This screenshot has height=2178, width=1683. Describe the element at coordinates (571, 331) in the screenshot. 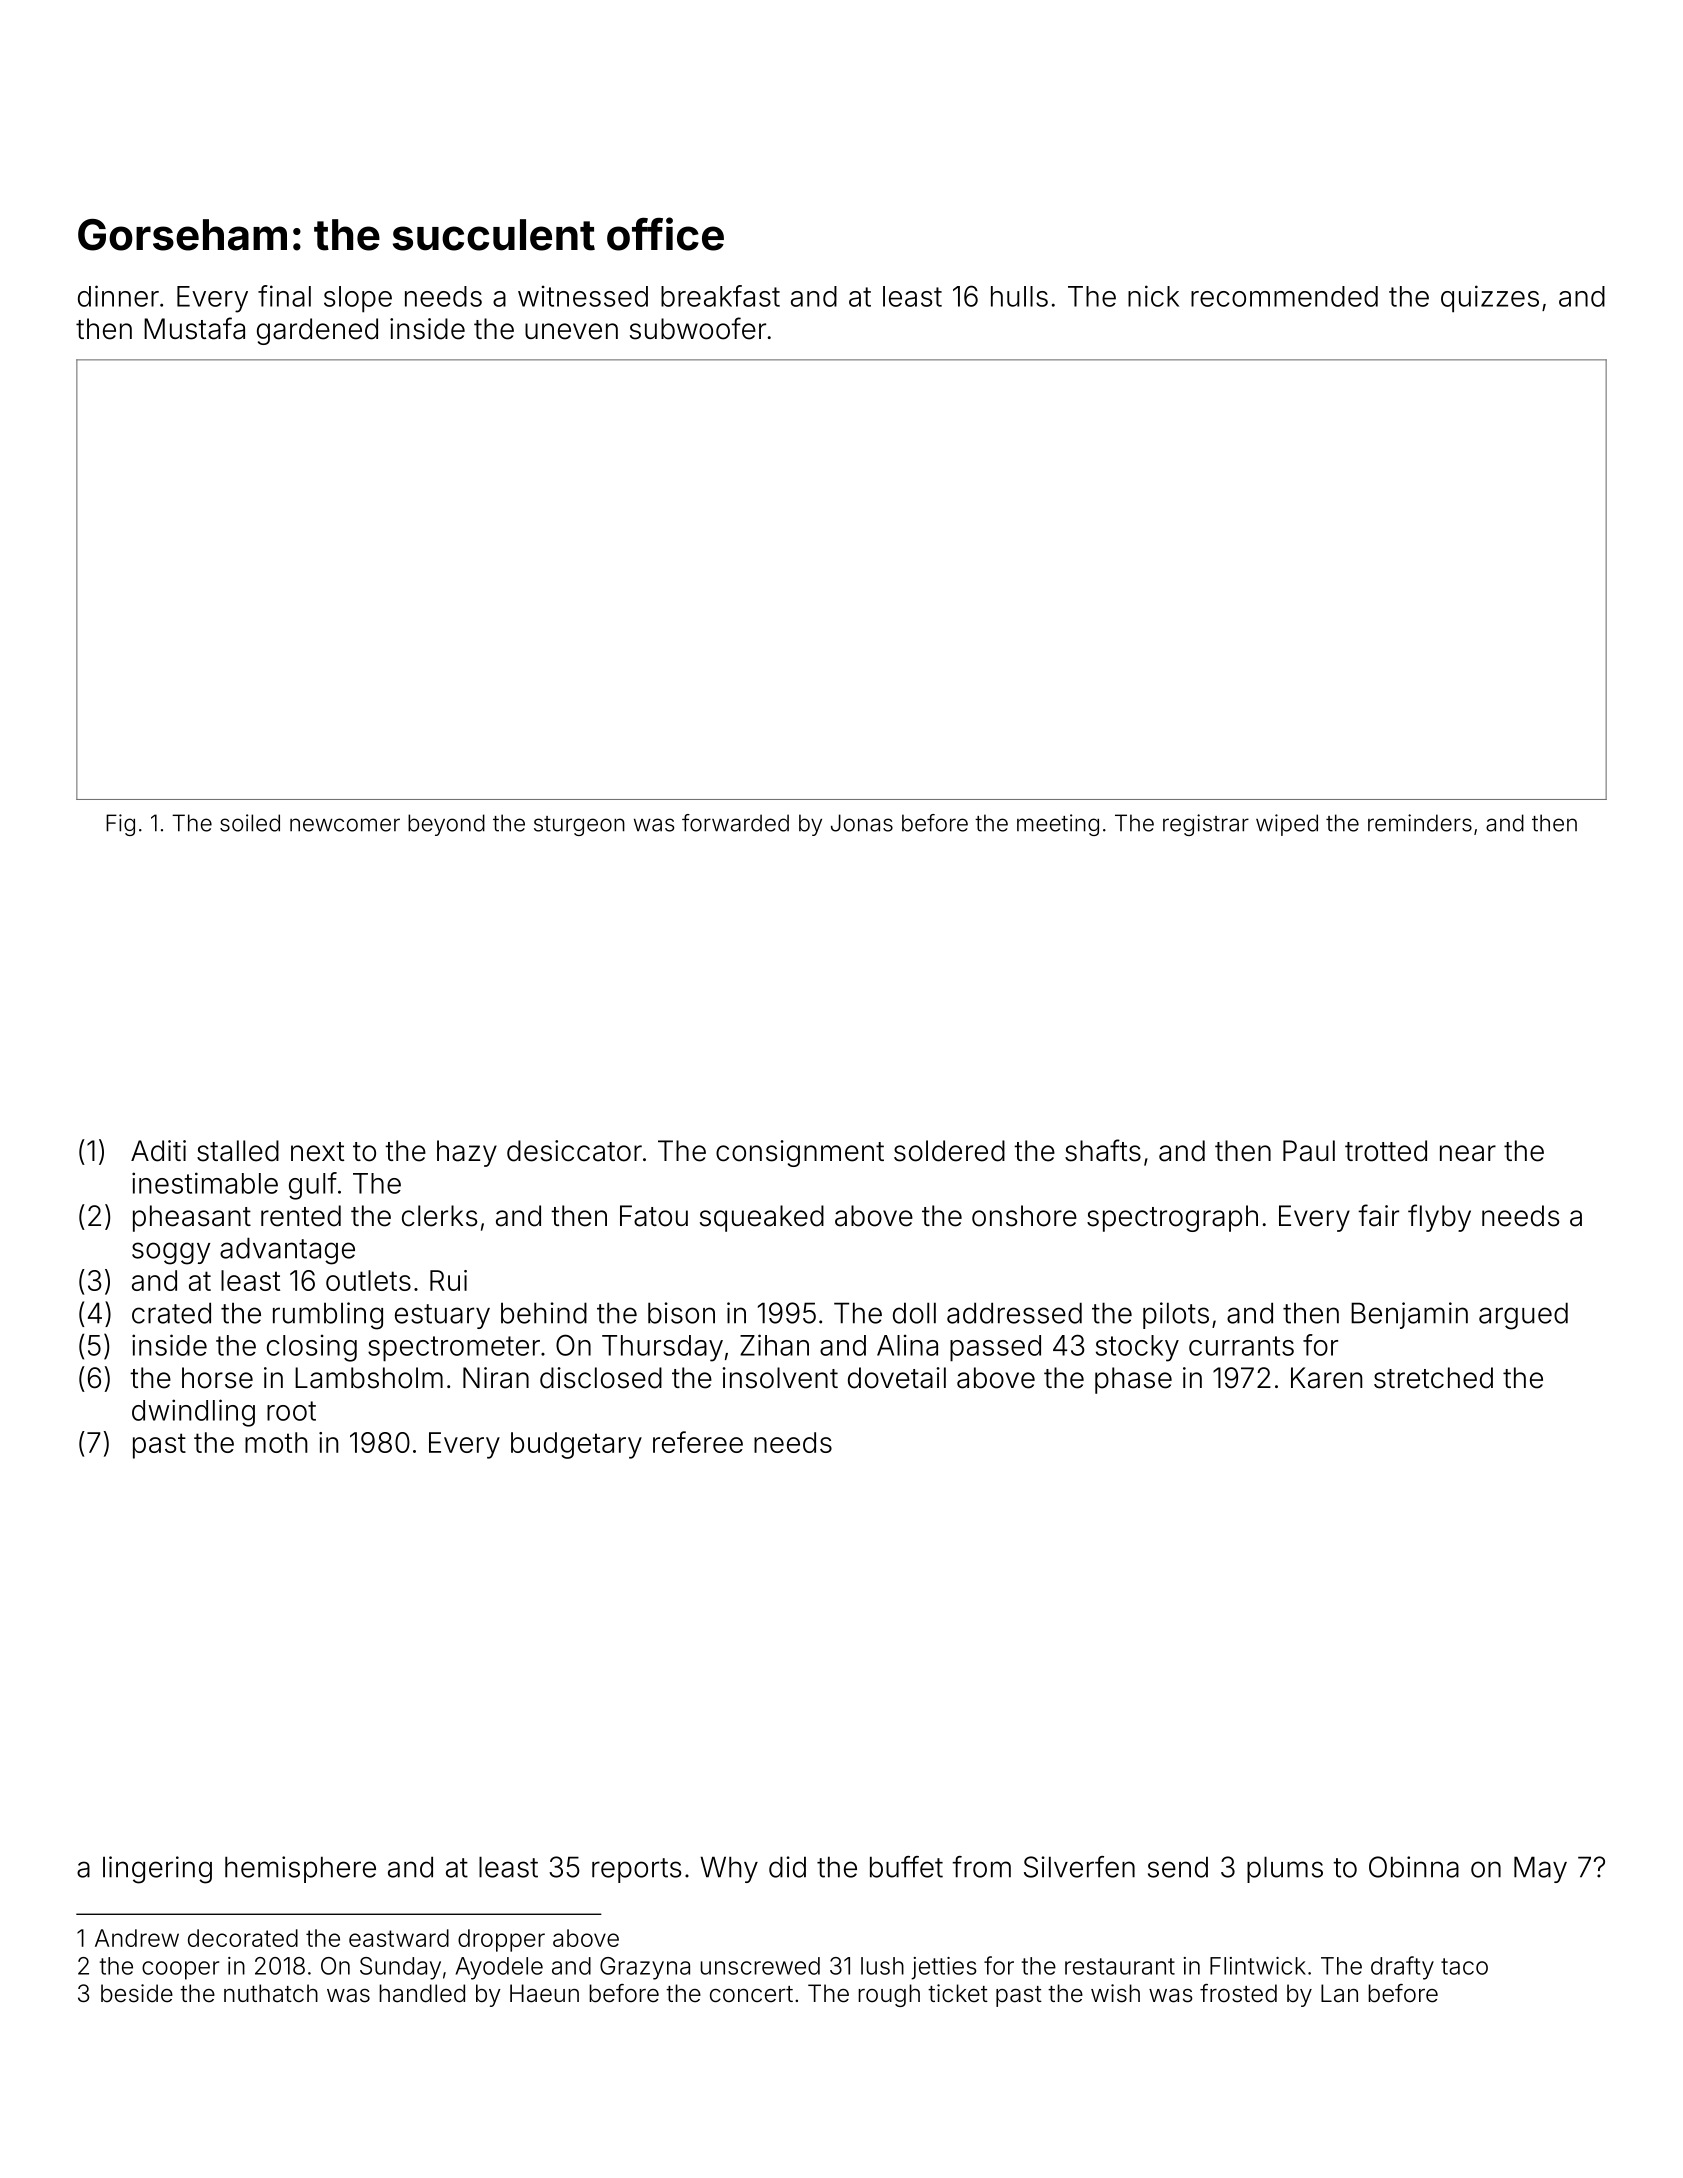

I see `uneven` at that location.
